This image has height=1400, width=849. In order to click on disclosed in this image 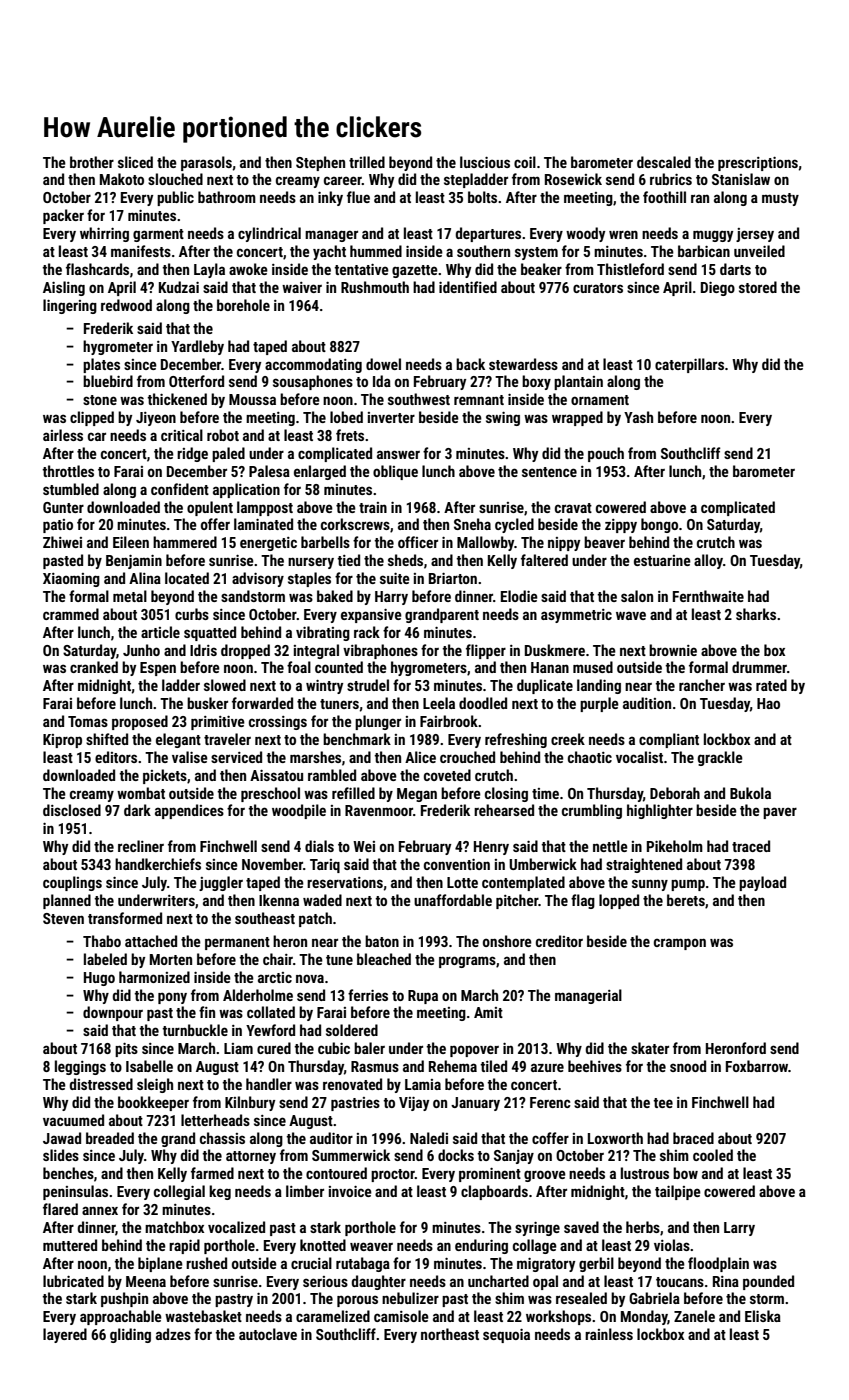, I will do `click(72, 810)`.
